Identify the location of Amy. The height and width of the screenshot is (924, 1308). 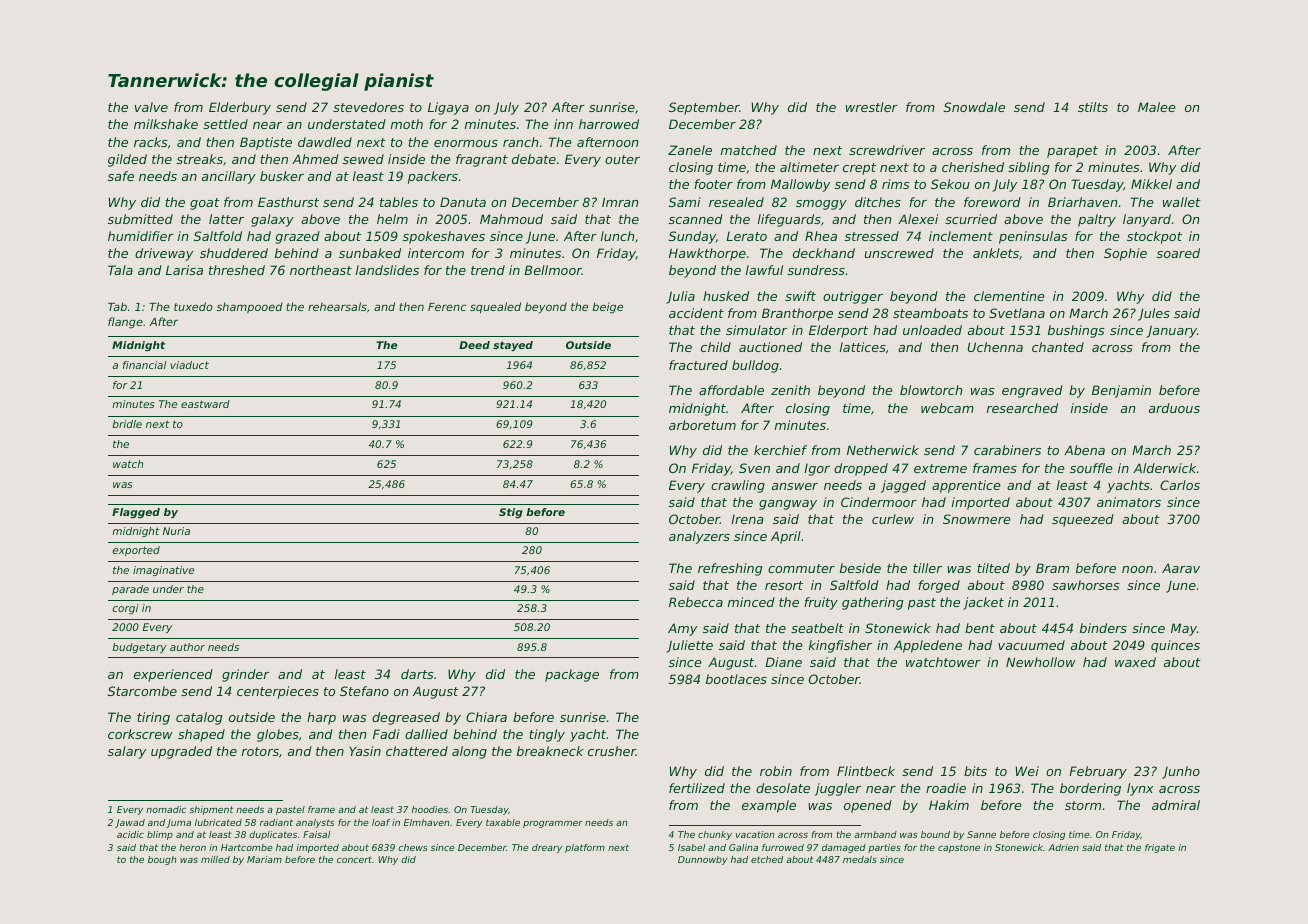
(682, 629).
